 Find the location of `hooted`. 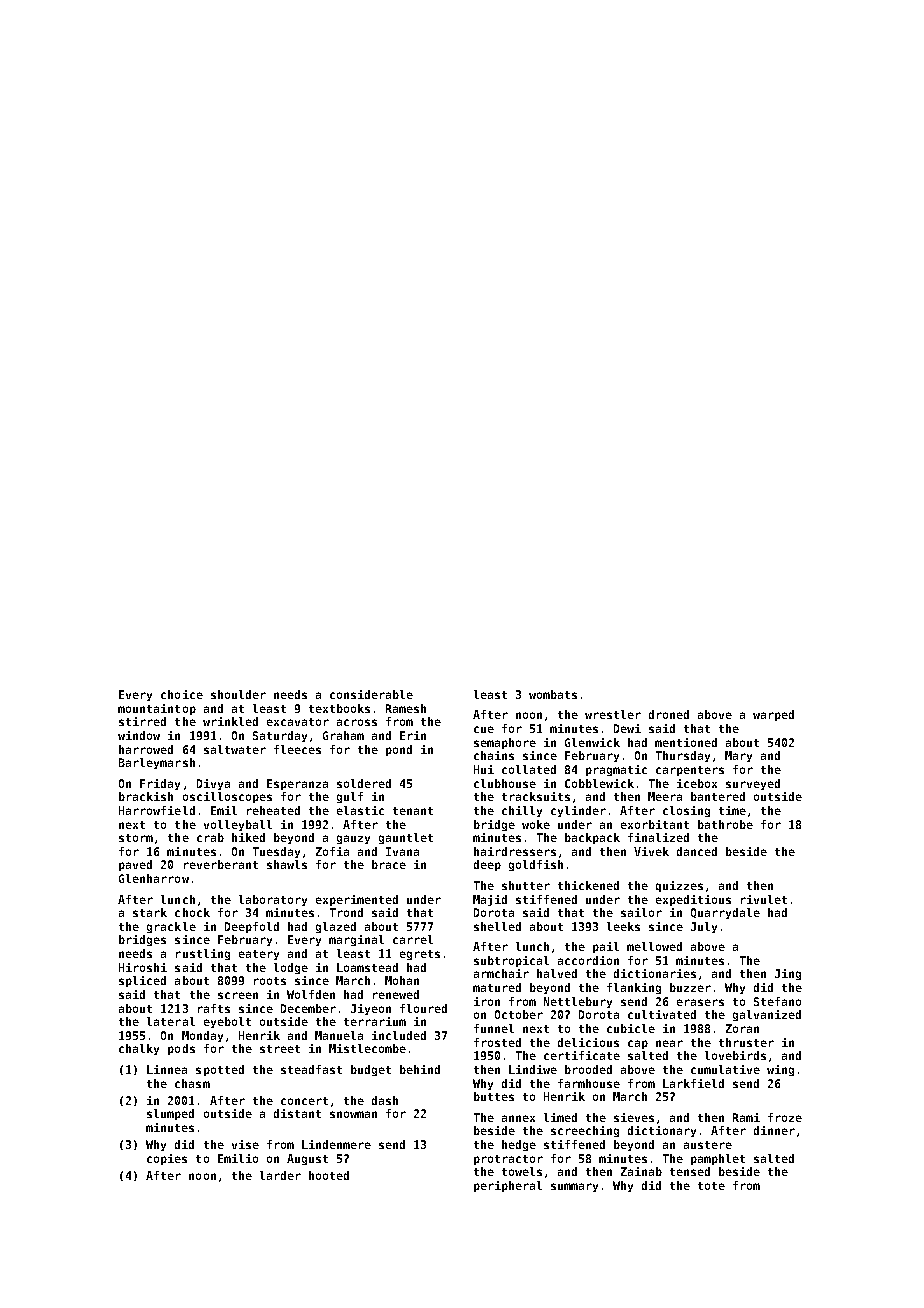

hooted is located at coordinates (329, 1175).
